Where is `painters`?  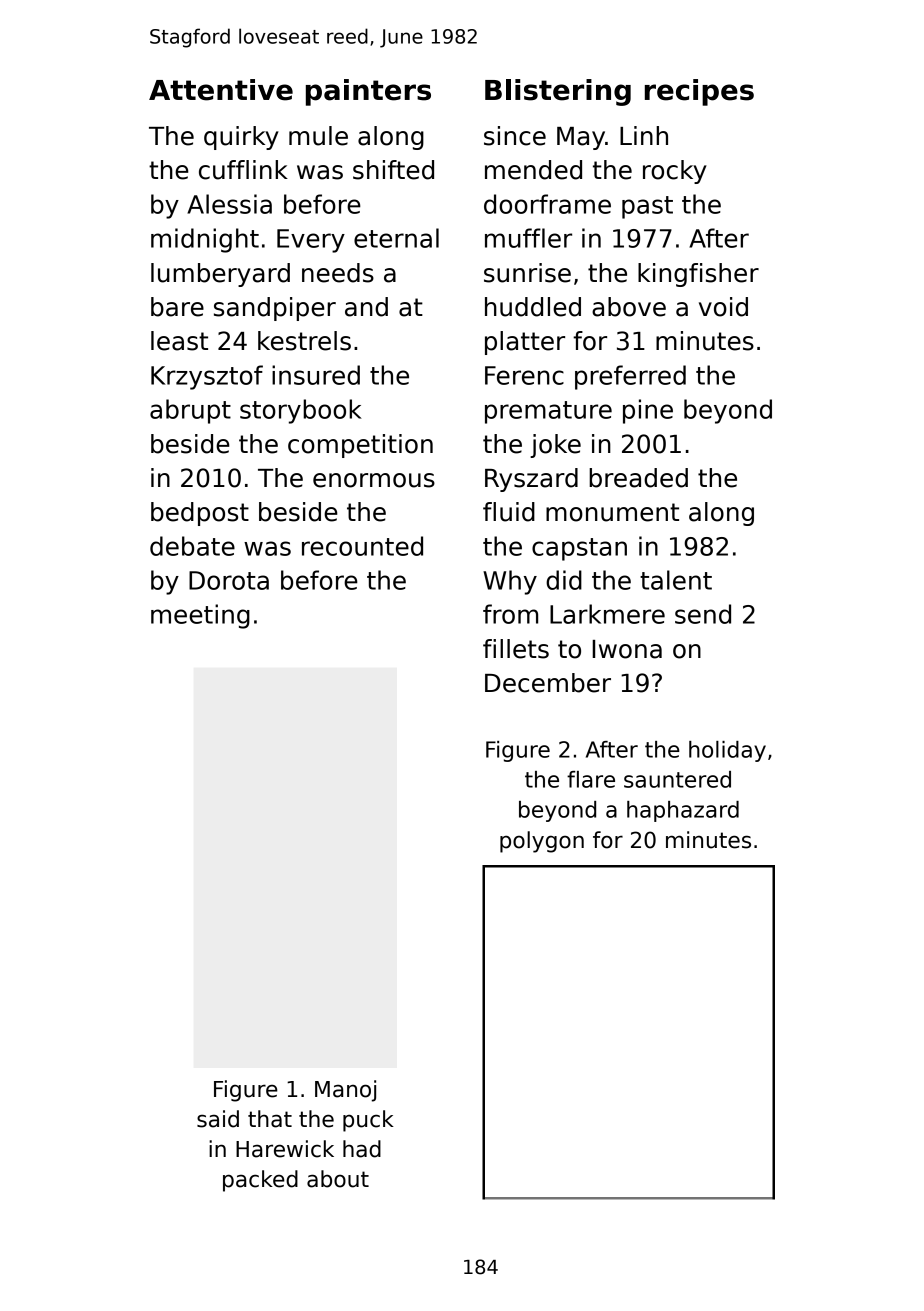
painters is located at coordinates (368, 92).
